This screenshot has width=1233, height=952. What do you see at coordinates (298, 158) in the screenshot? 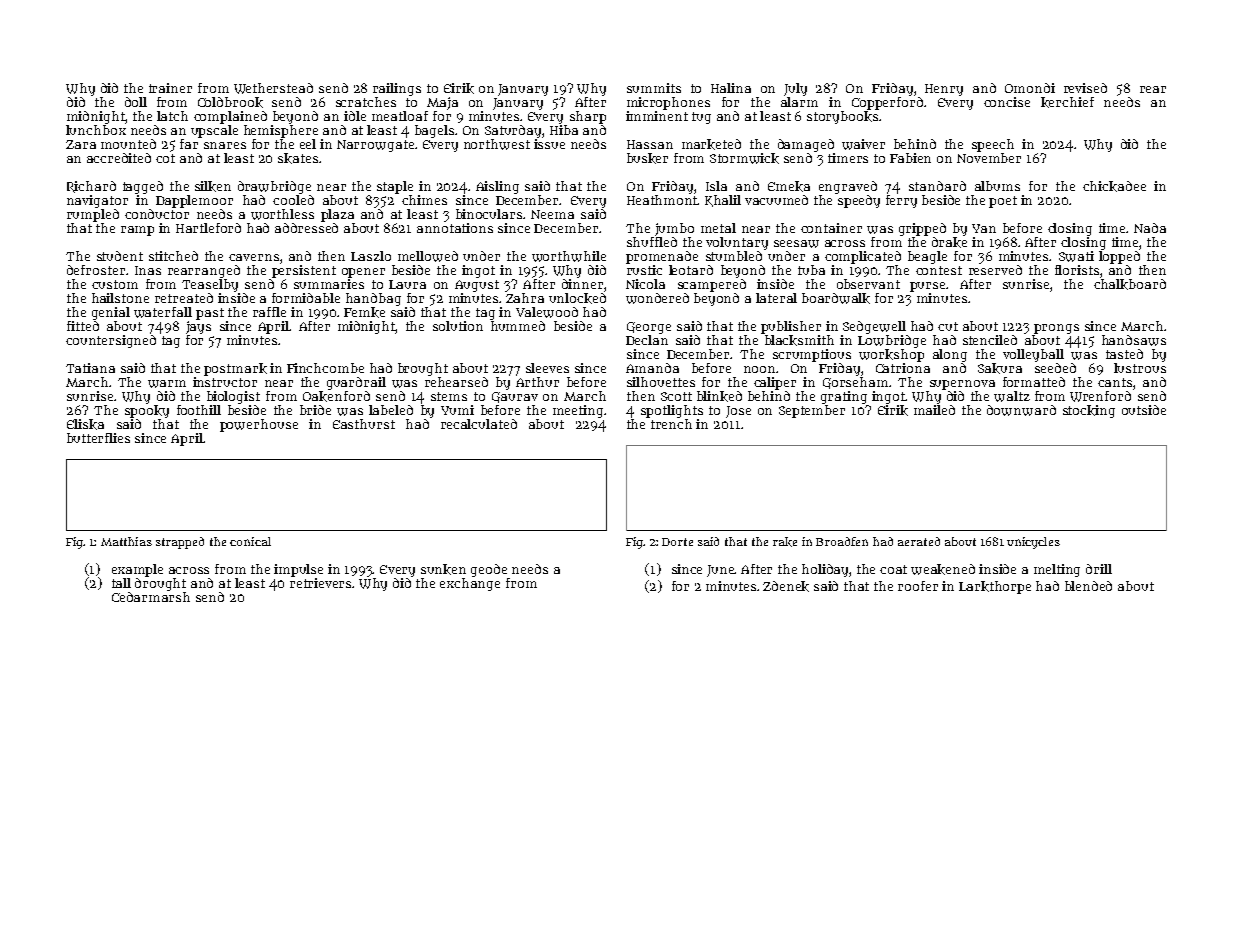
I see `skates` at bounding box center [298, 158].
